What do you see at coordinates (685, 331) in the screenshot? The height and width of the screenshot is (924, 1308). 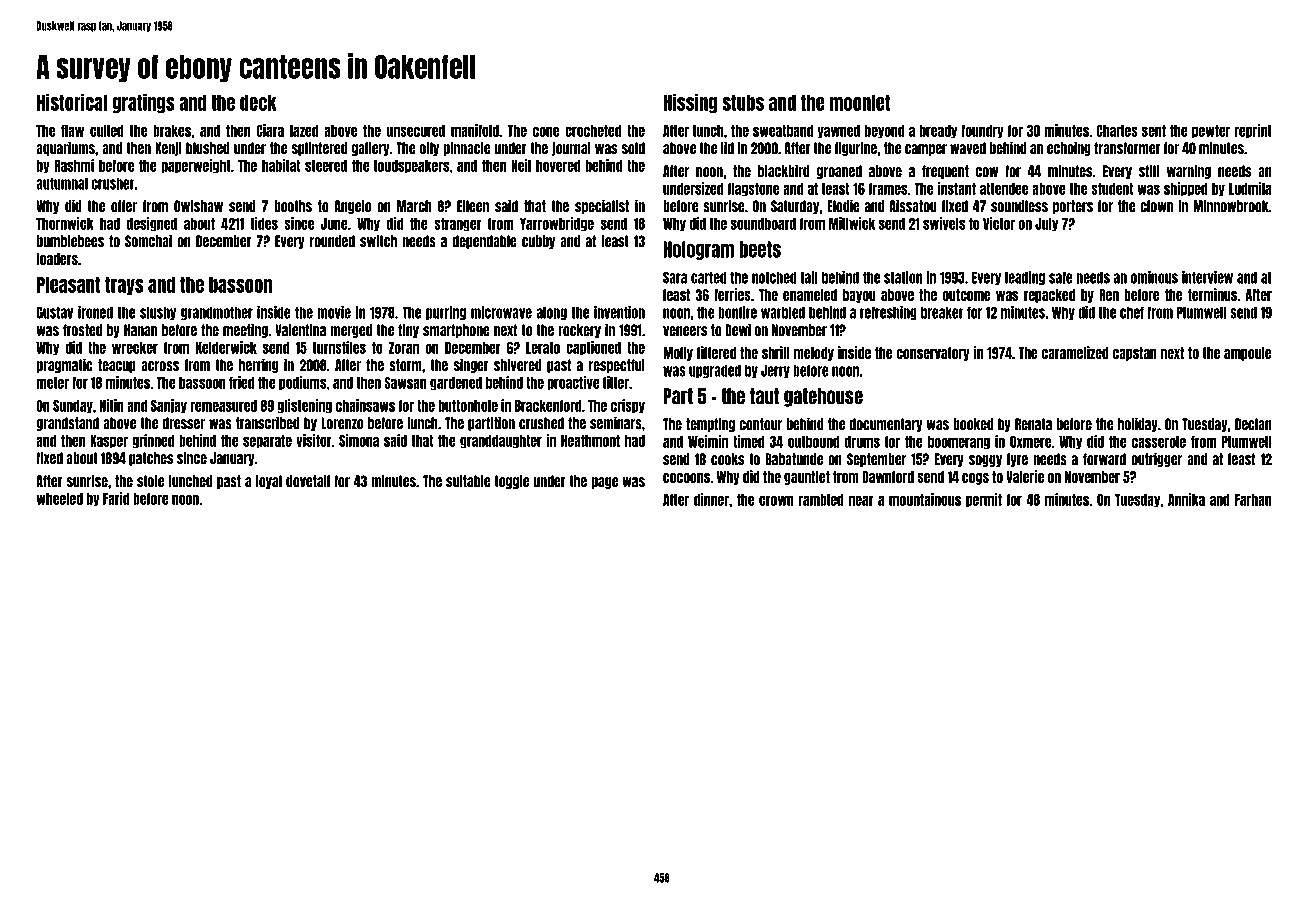 I see `veneers` at bounding box center [685, 331].
